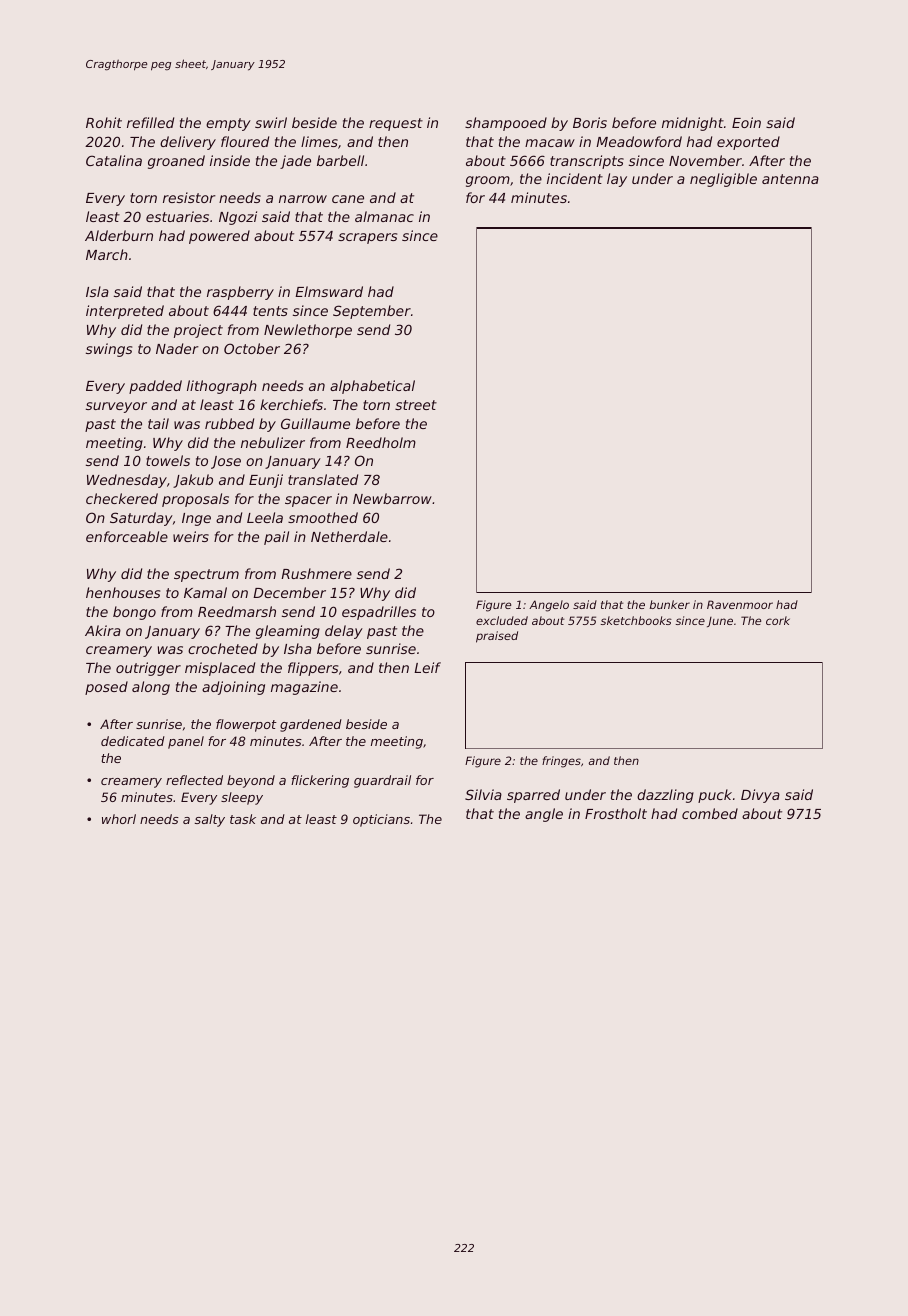  I want to click on Ravenmoor, so click(740, 604).
